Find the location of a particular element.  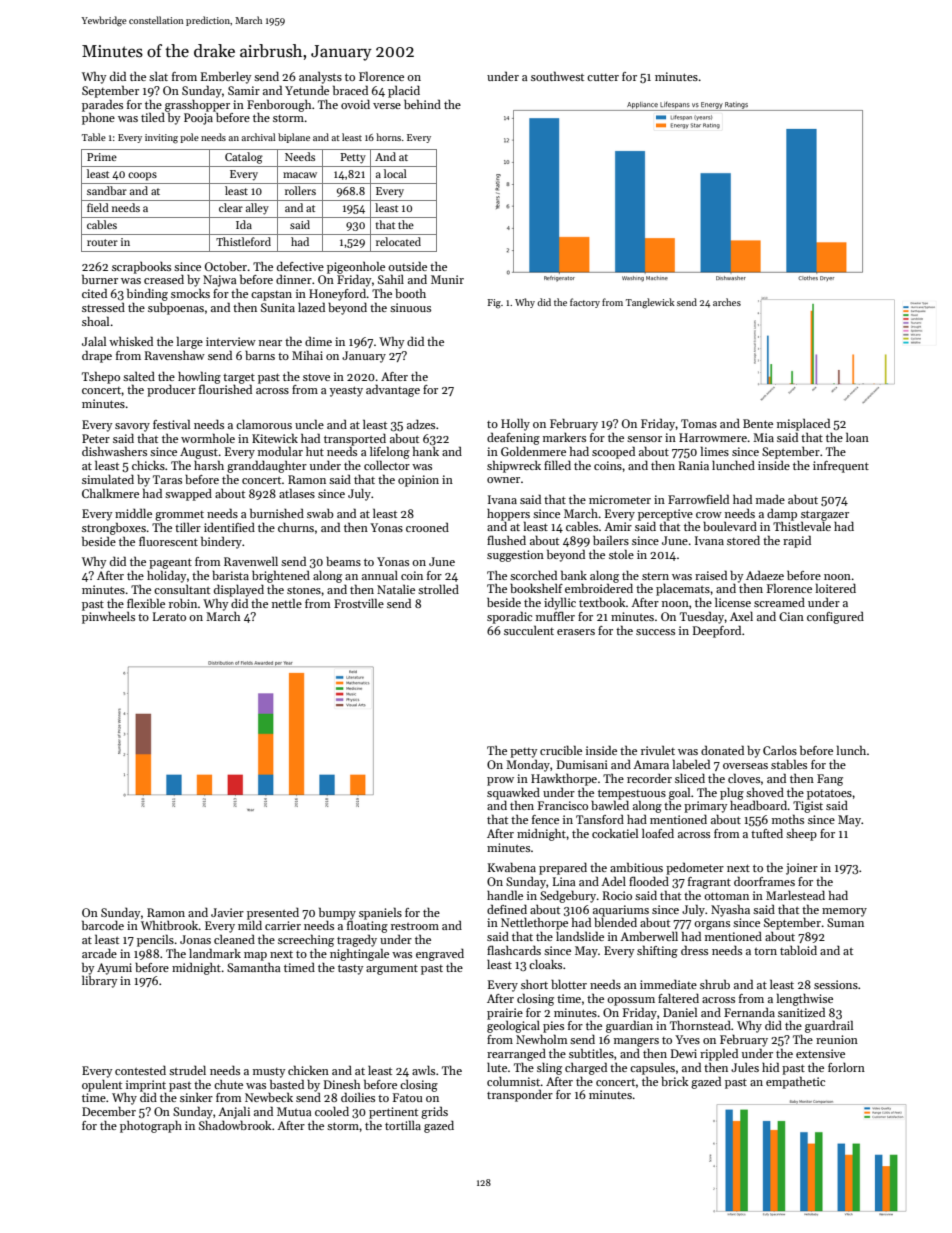

Nyasha is located at coordinates (730, 910).
